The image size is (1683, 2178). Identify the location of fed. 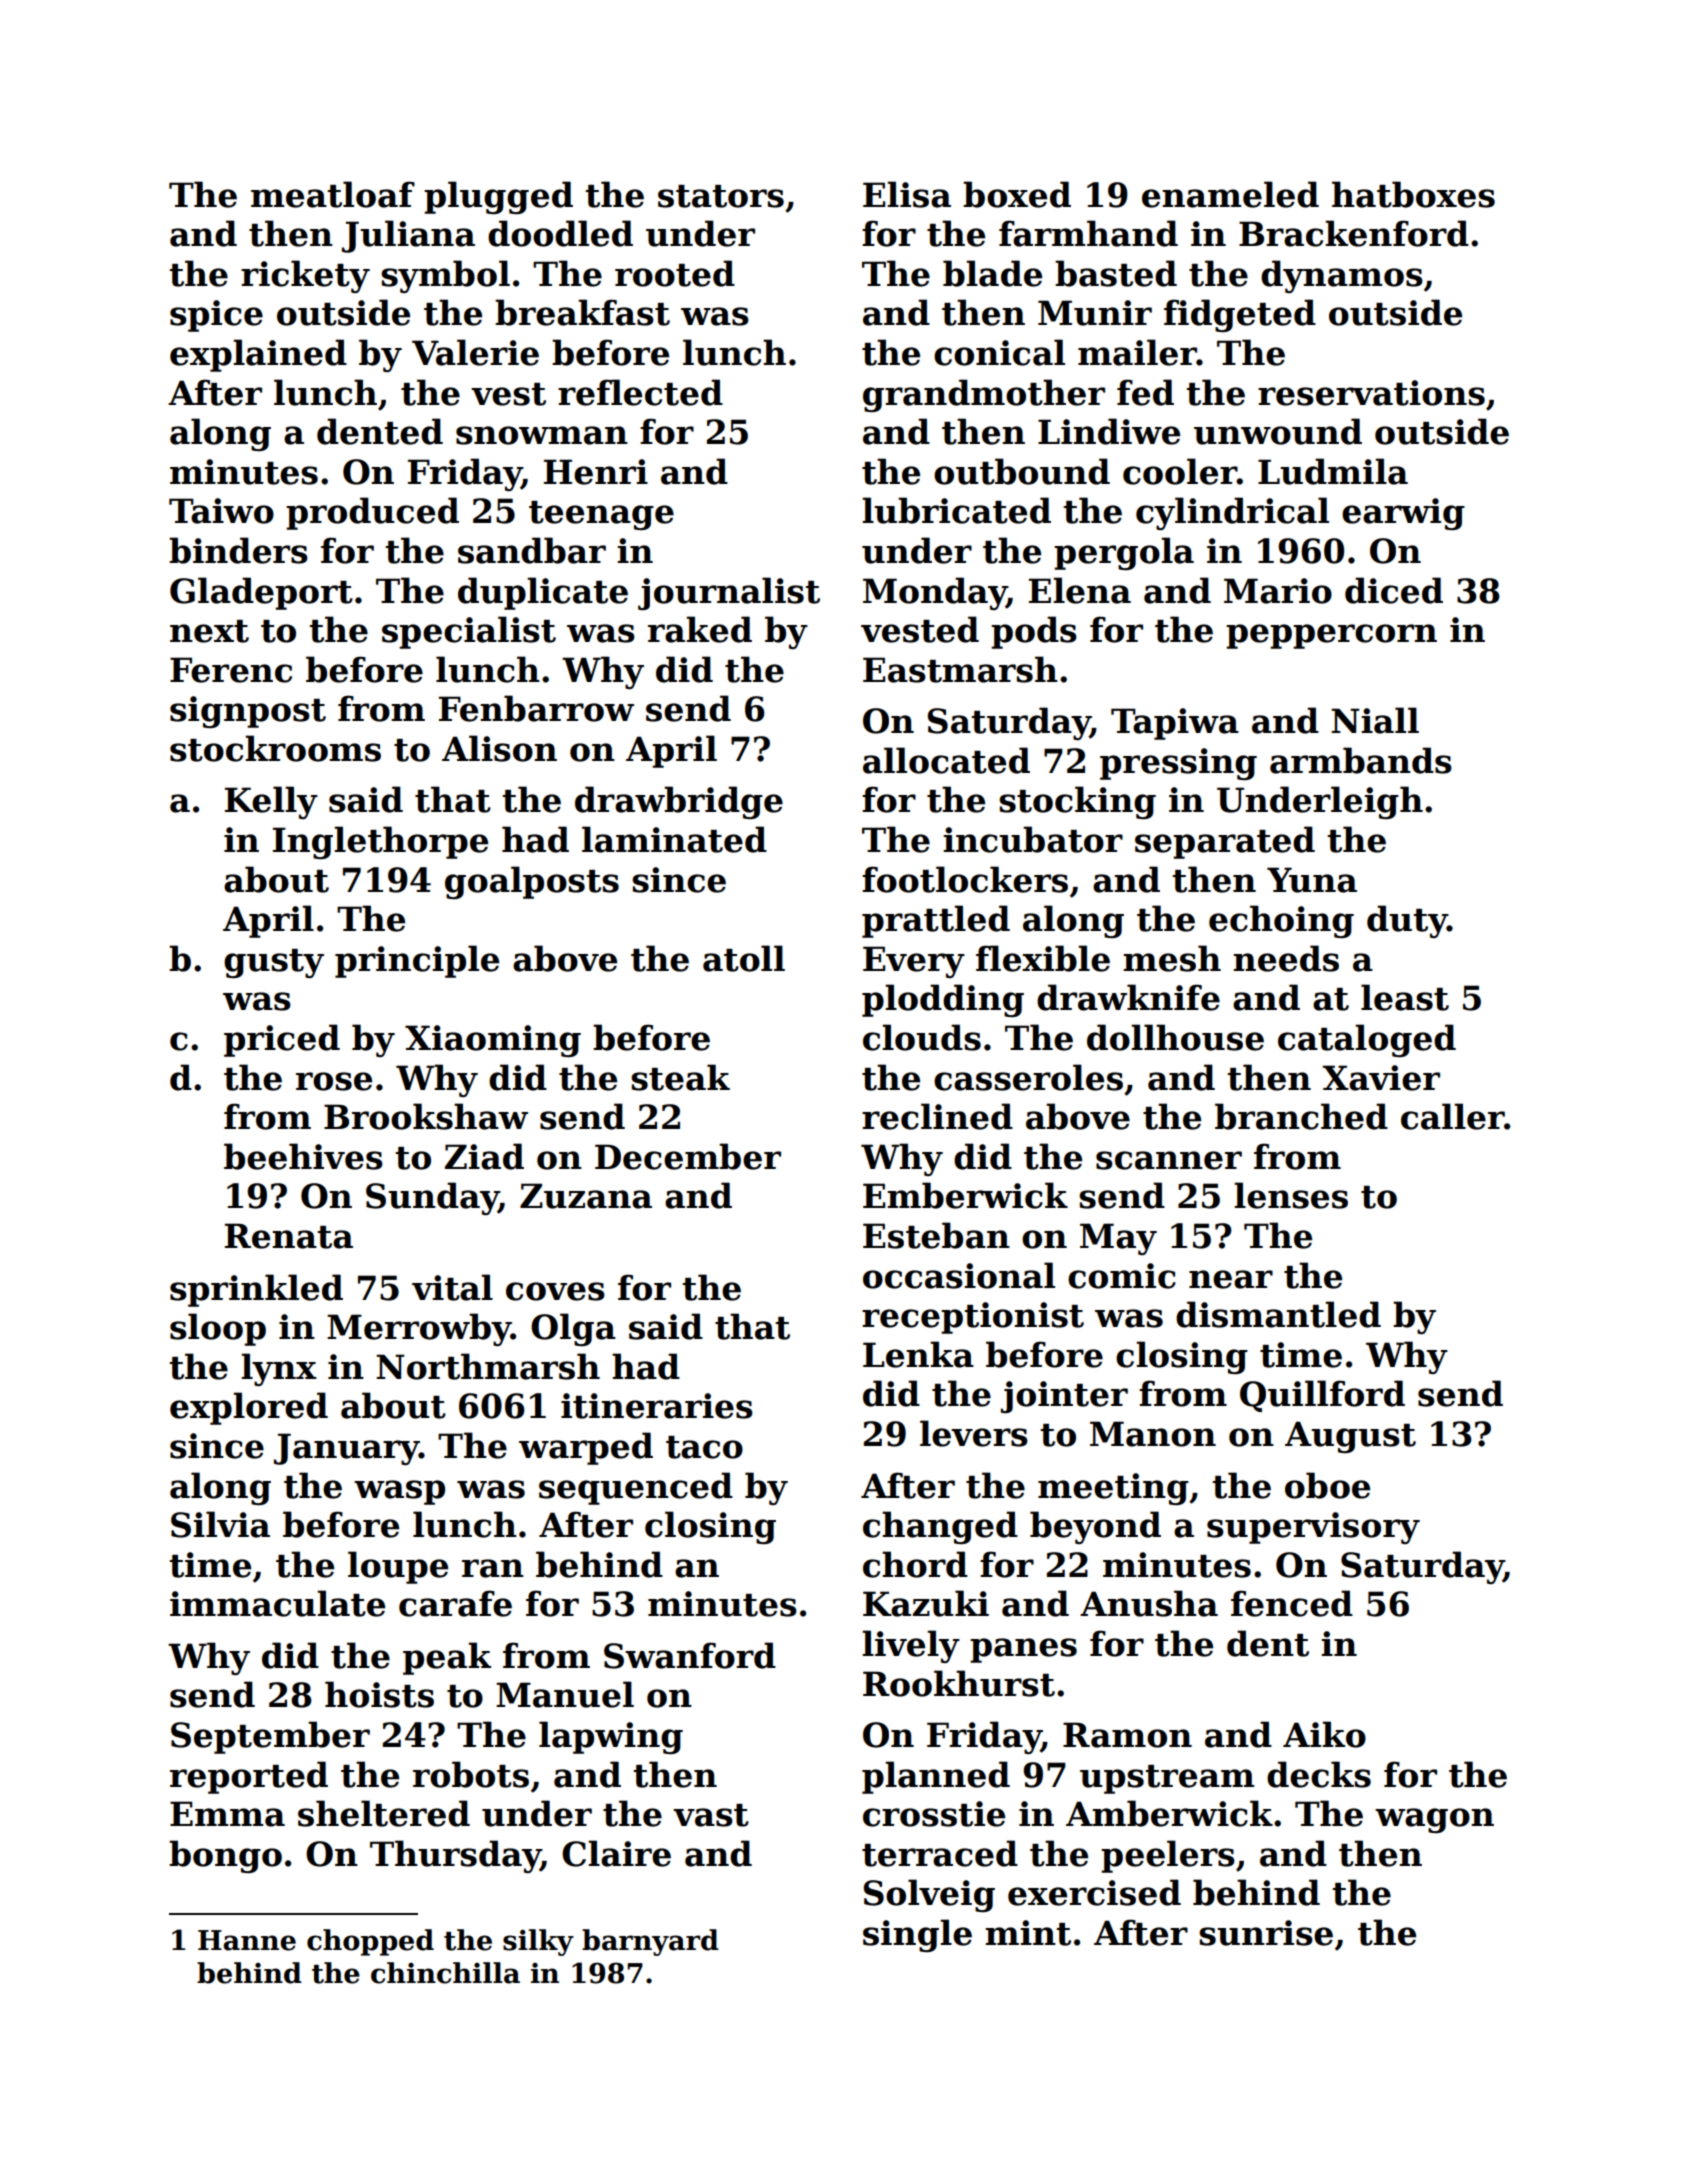
(1145, 392).
